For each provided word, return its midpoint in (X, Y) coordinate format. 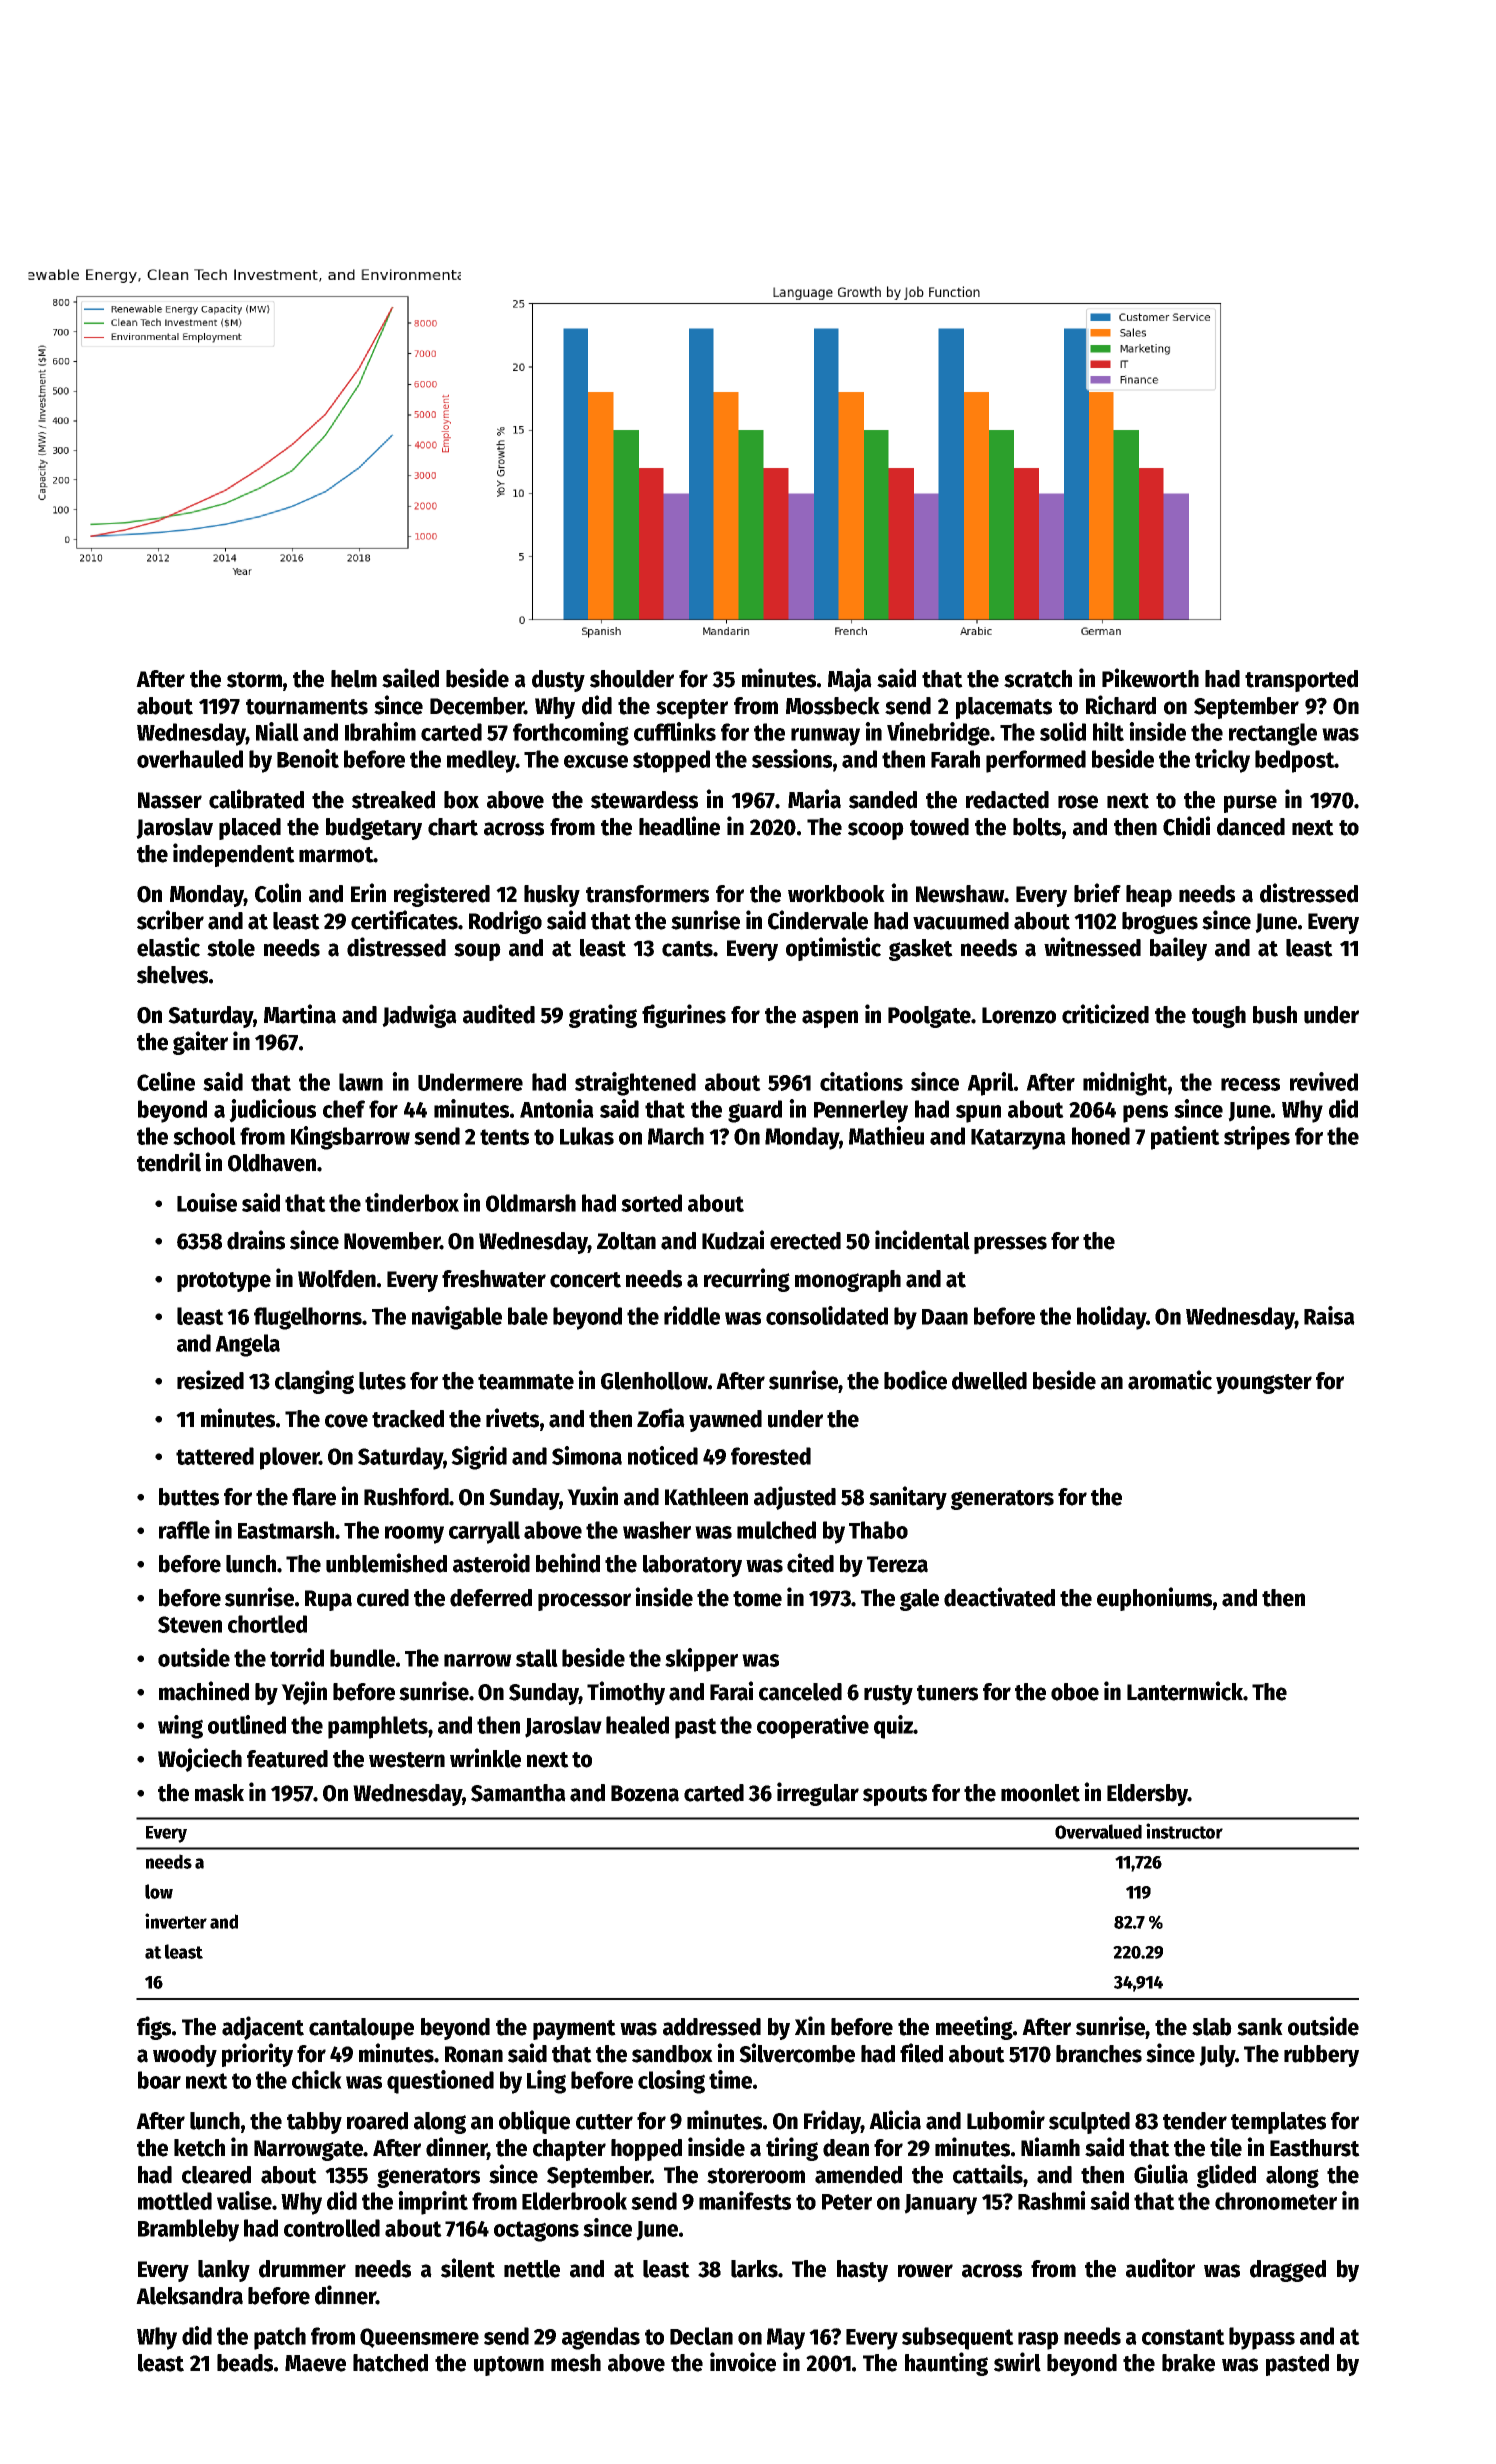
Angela (247, 1345)
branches (1099, 2054)
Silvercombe (797, 2053)
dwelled (989, 1381)
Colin (278, 893)
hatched (390, 2363)
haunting (946, 2364)
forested (771, 1456)
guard (755, 1111)
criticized (1105, 1014)
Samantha (518, 1793)
